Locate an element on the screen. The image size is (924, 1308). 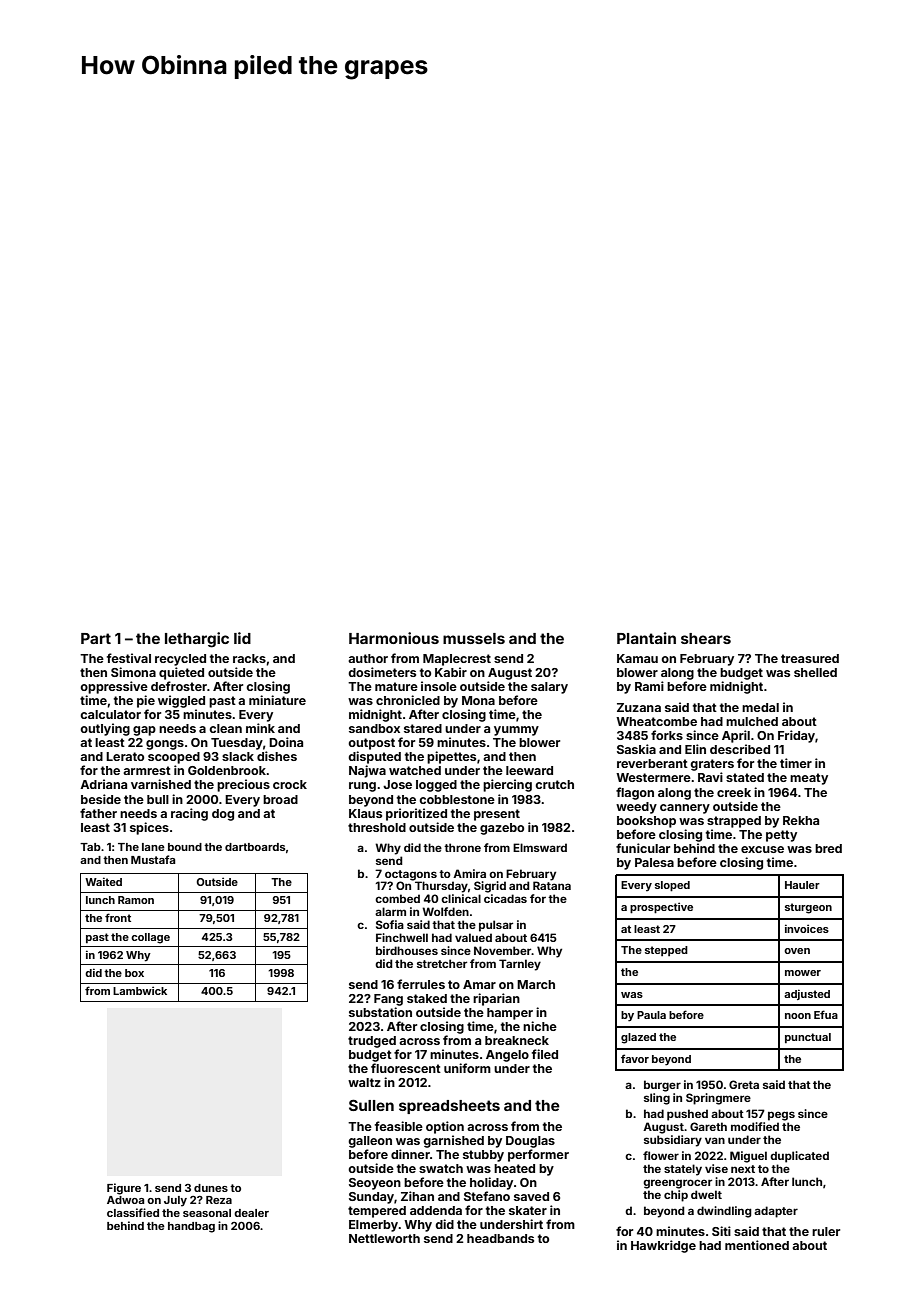
Goldenbrook is located at coordinates (227, 770).
